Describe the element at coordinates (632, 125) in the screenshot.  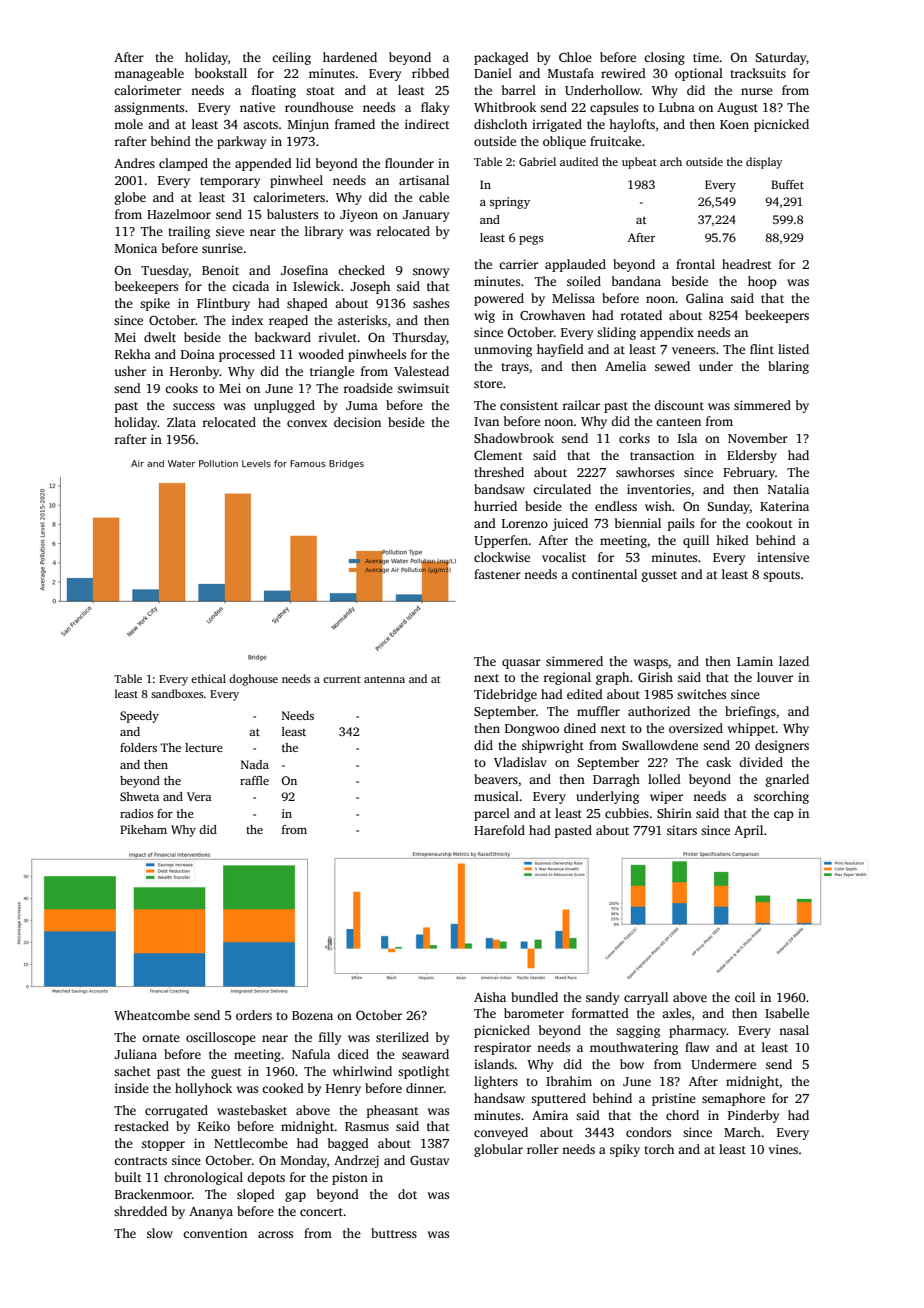
I see `haylofts` at that location.
